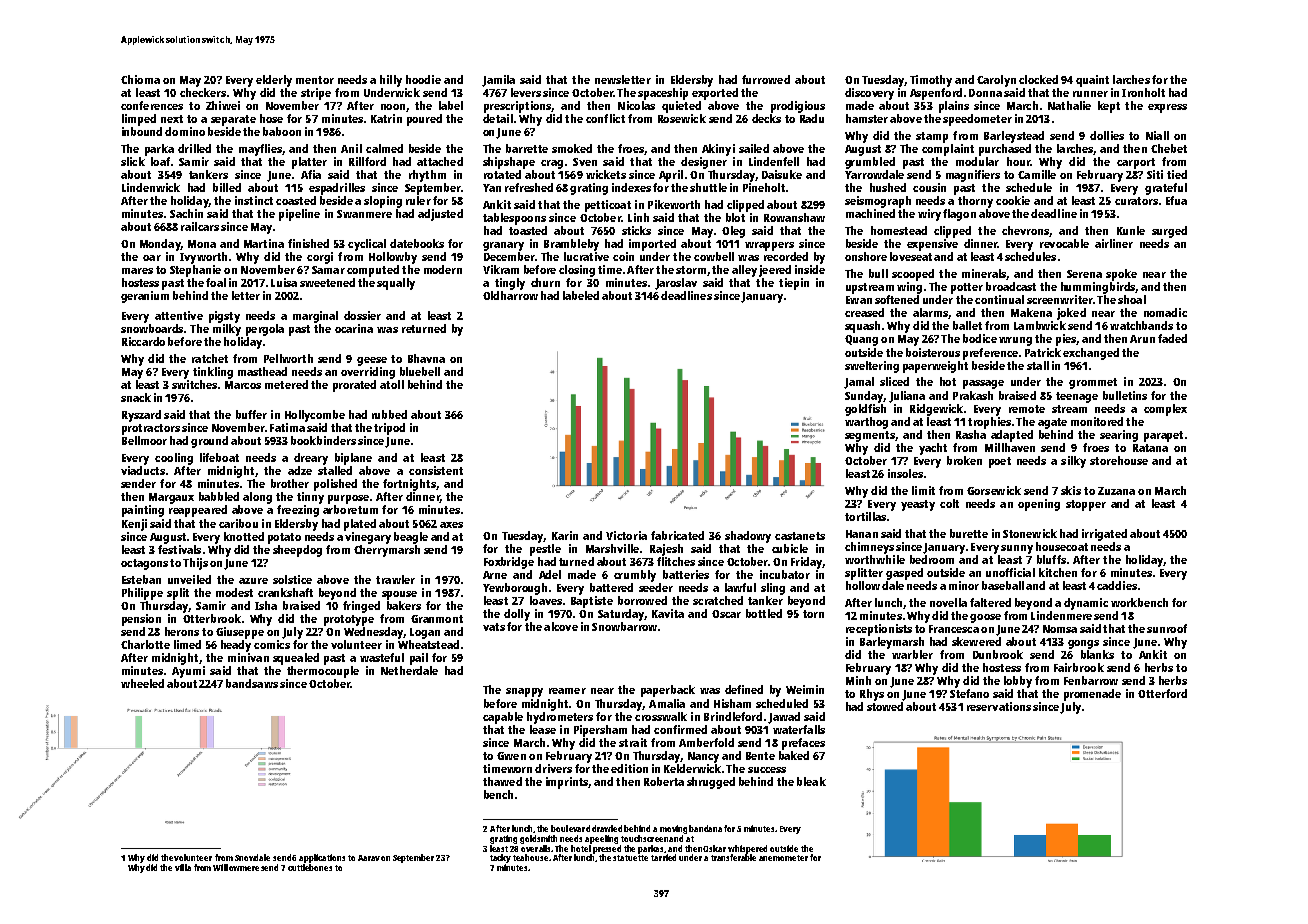  What do you see at coordinates (216, 282) in the screenshot?
I see `foal` at bounding box center [216, 282].
